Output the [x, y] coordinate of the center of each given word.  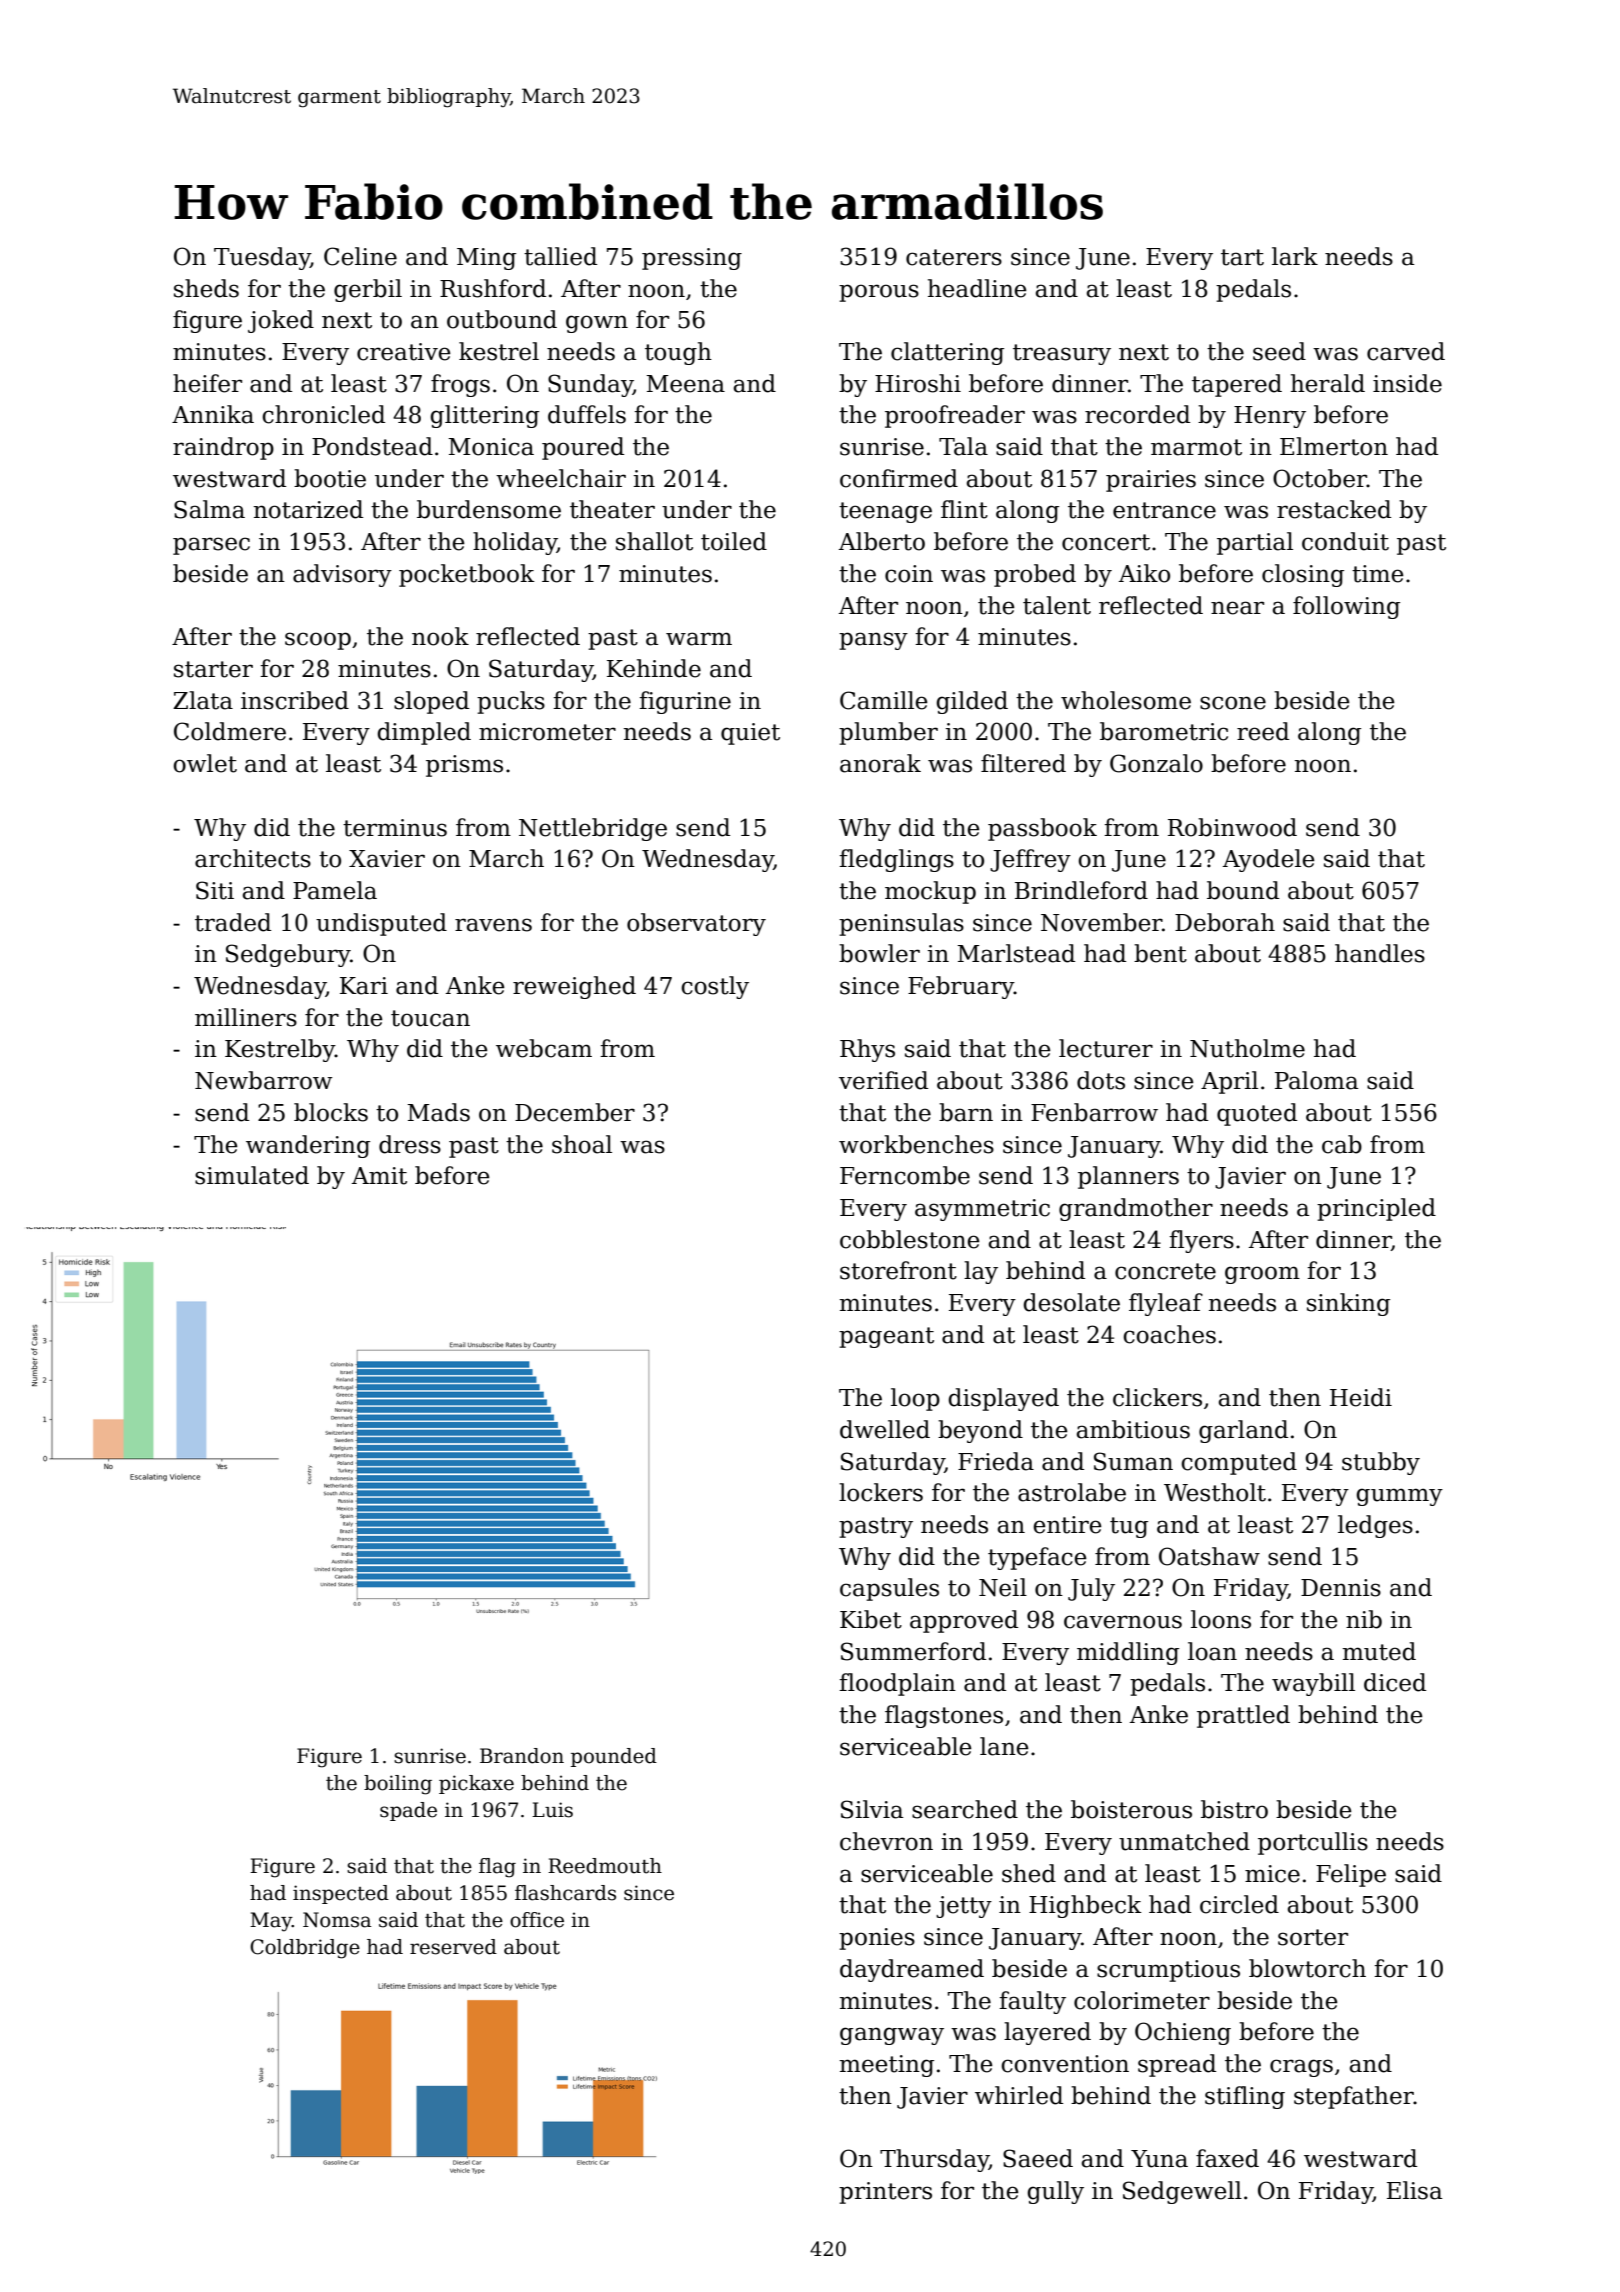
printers [885, 2193]
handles [1380, 953]
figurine [685, 702]
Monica [491, 447]
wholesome [1126, 700]
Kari [364, 986]
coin [909, 574]
